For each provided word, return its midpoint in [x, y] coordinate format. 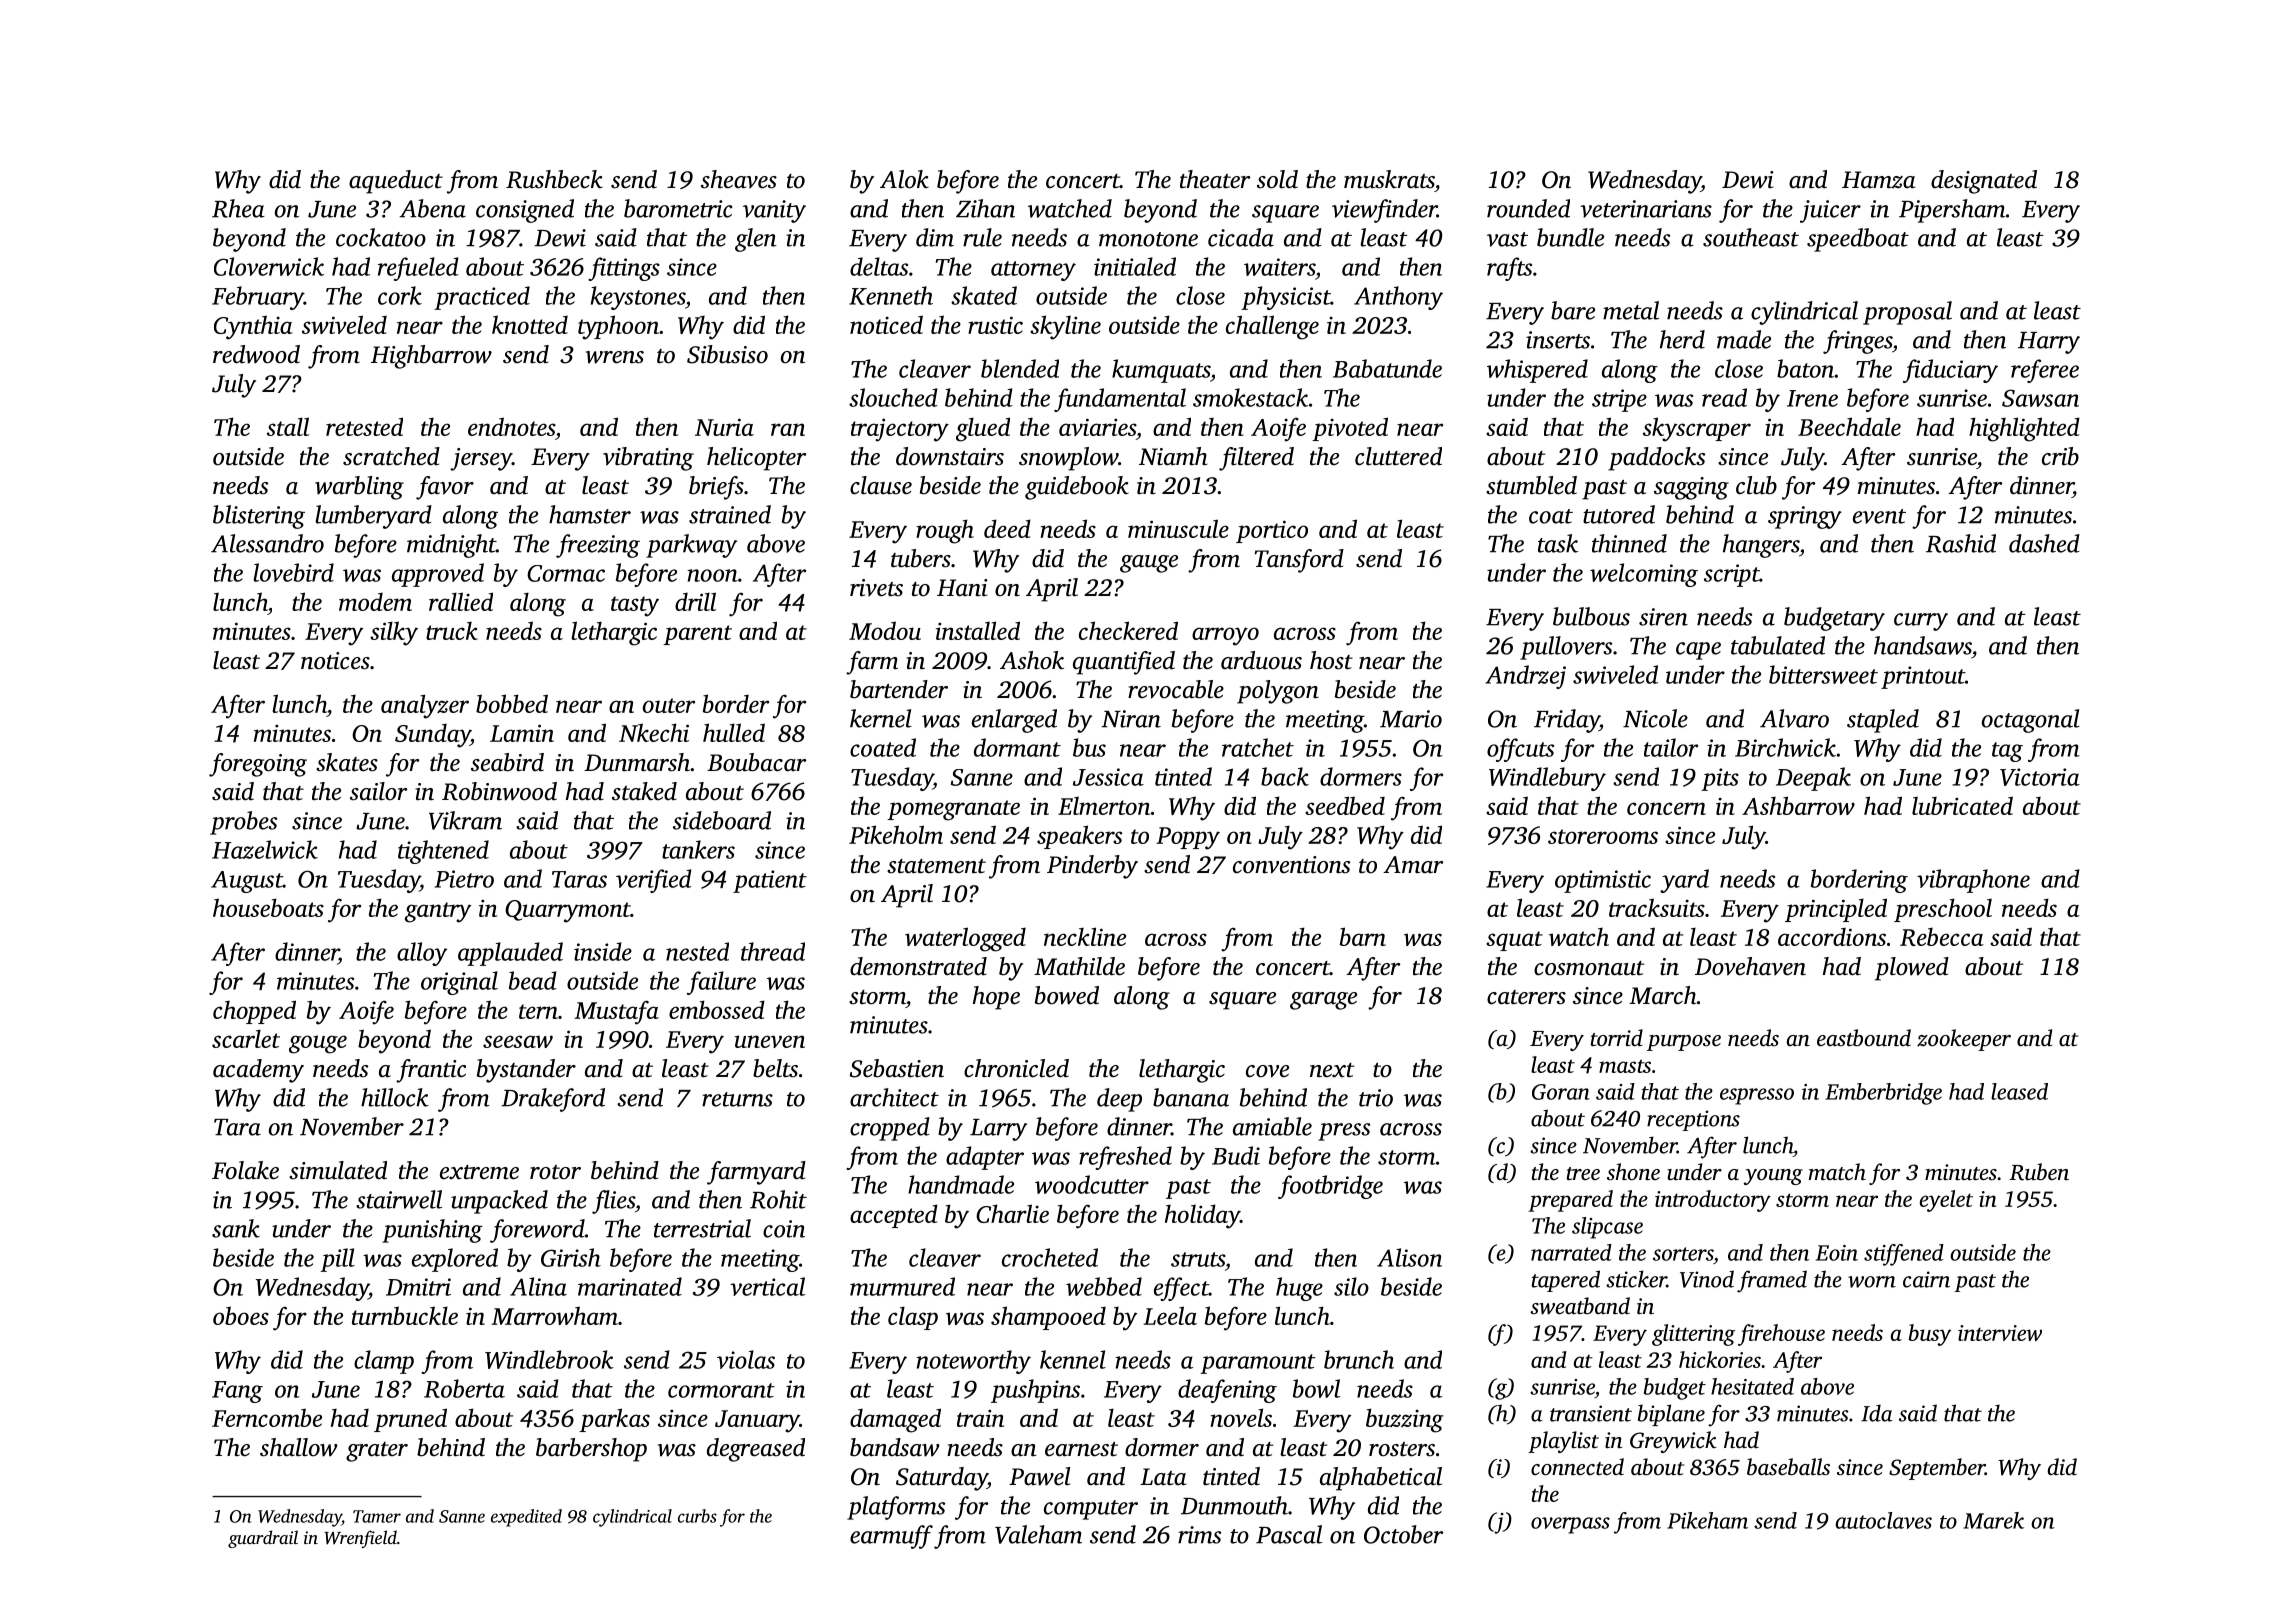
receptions [1693, 1120]
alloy [422, 954]
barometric [678, 208]
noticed [886, 324]
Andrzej [1525, 677]
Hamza [1878, 180]
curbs [697, 1516]
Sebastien [896, 1068]
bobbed [512, 703]
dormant [1017, 747]
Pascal [1289, 1534]
